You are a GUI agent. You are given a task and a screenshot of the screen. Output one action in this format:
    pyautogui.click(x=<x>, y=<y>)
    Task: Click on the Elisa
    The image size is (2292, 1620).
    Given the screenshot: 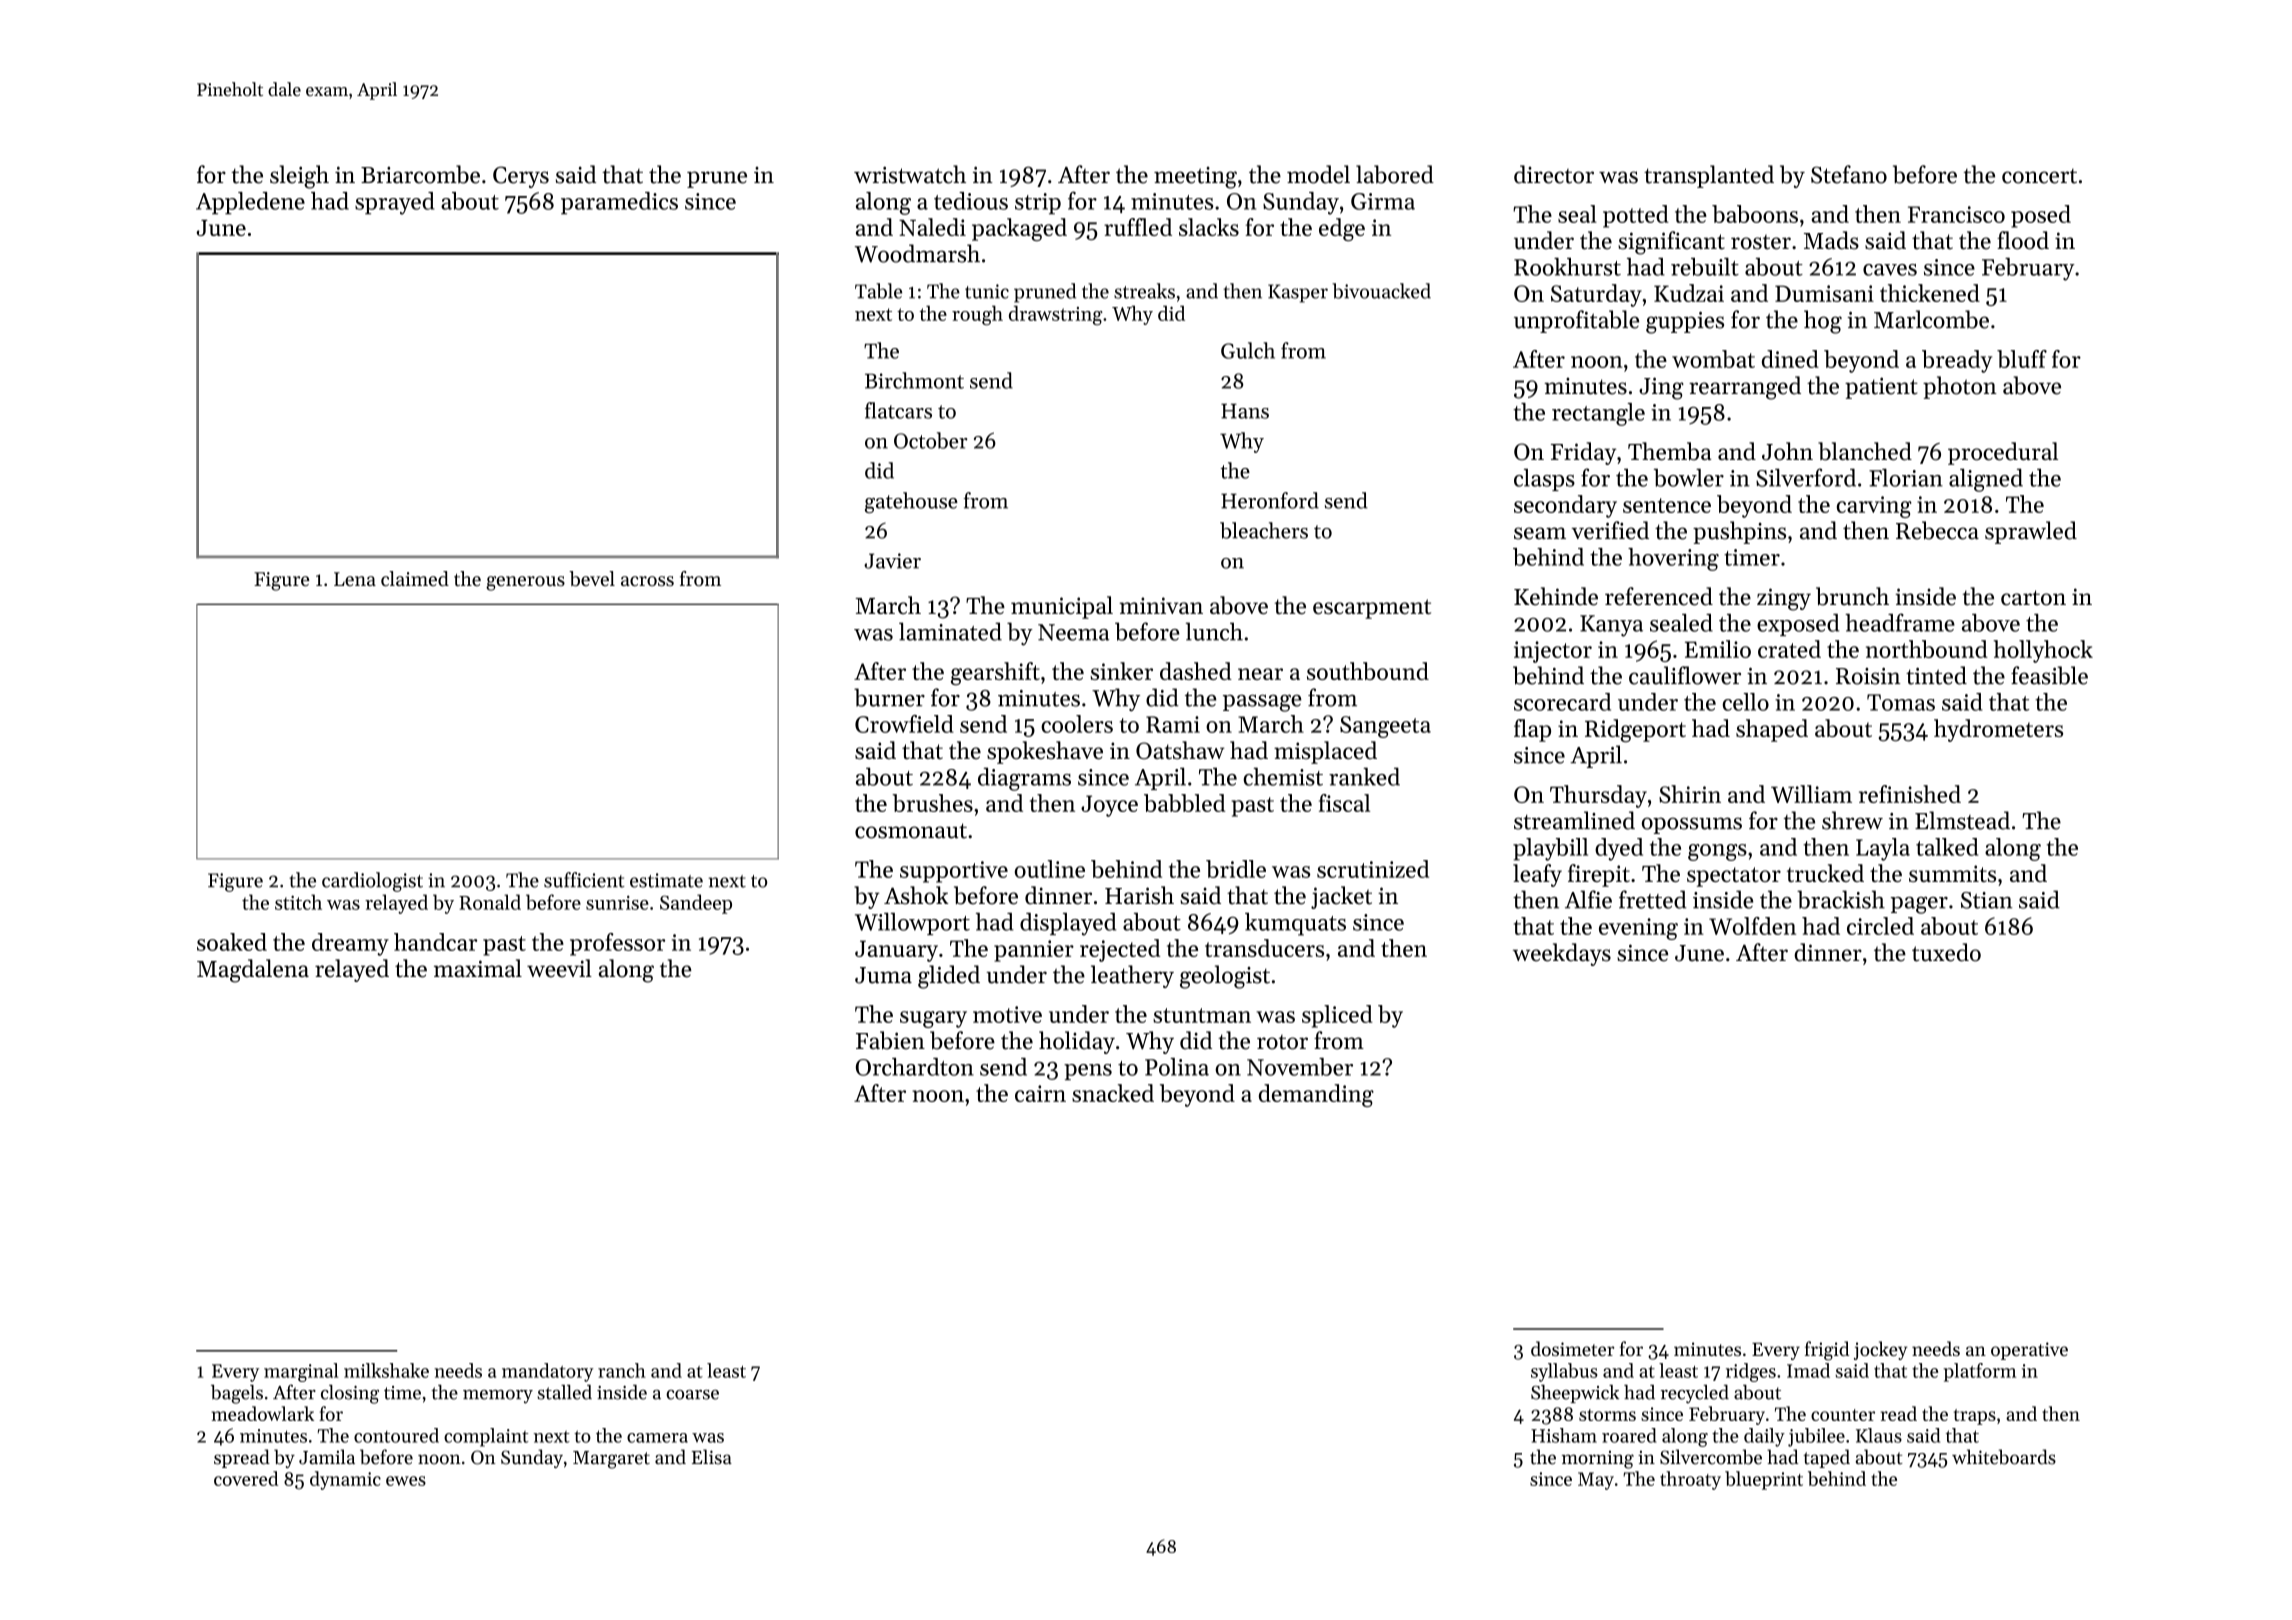 What is the action you would take?
    pyautogui.click(x=712, y=1457)
